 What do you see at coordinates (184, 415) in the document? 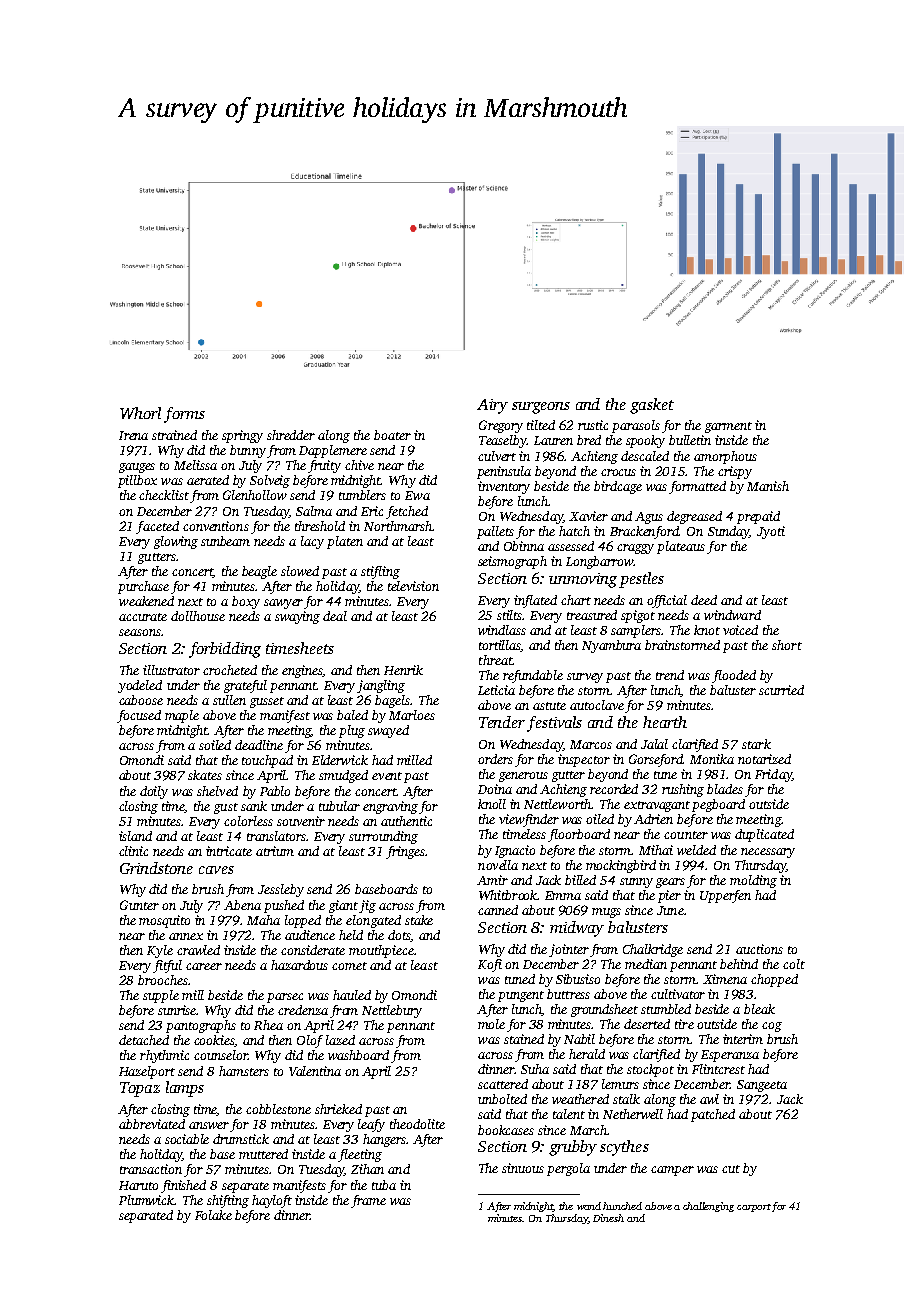
I see `forms` at bounding box center [184, 415].
